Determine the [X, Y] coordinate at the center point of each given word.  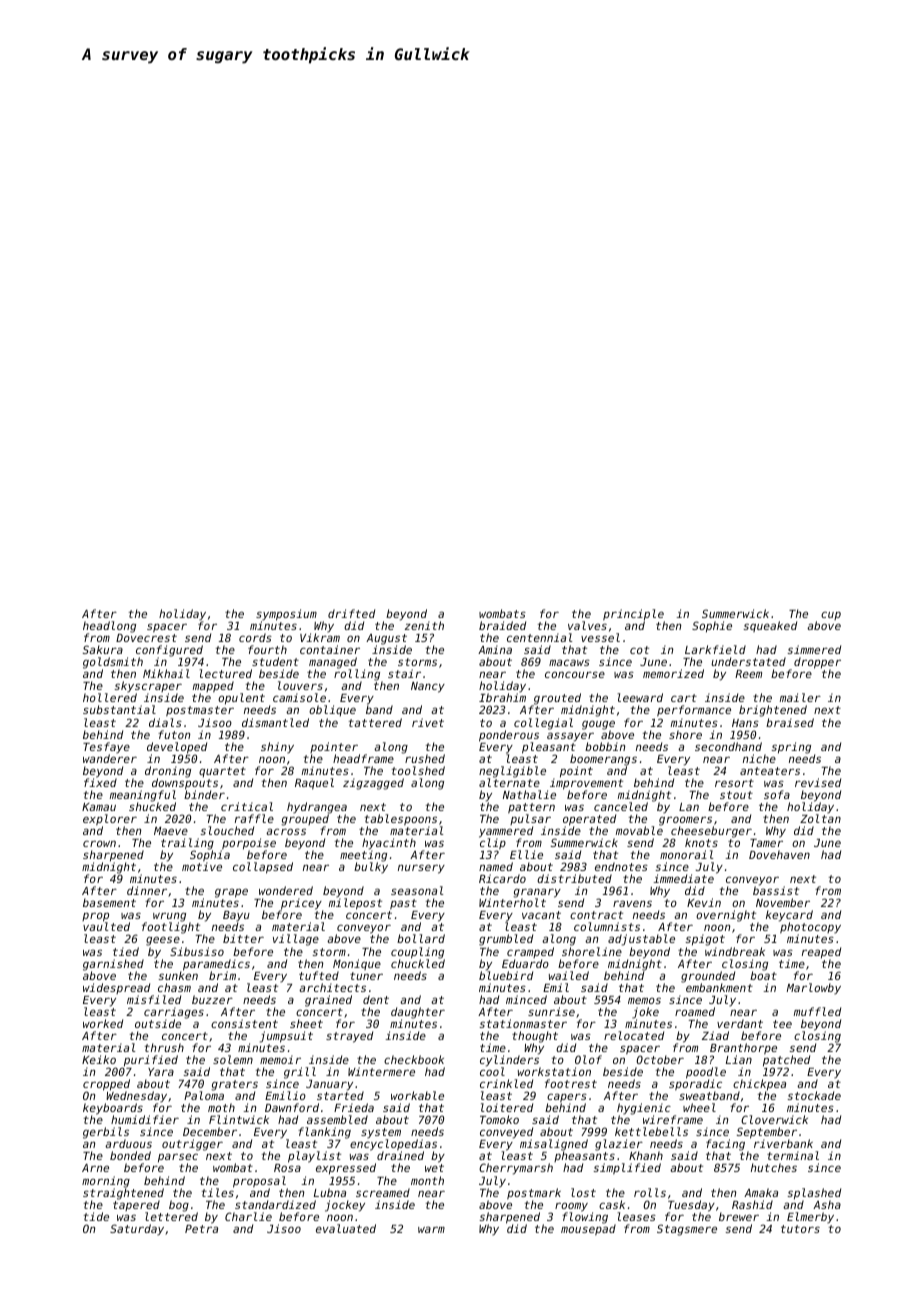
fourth [267, 649]
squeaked [770, 626]
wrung [169, 917]
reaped [821, 953]
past [403, 904]
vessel [600, 637]
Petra [201, 1229]
